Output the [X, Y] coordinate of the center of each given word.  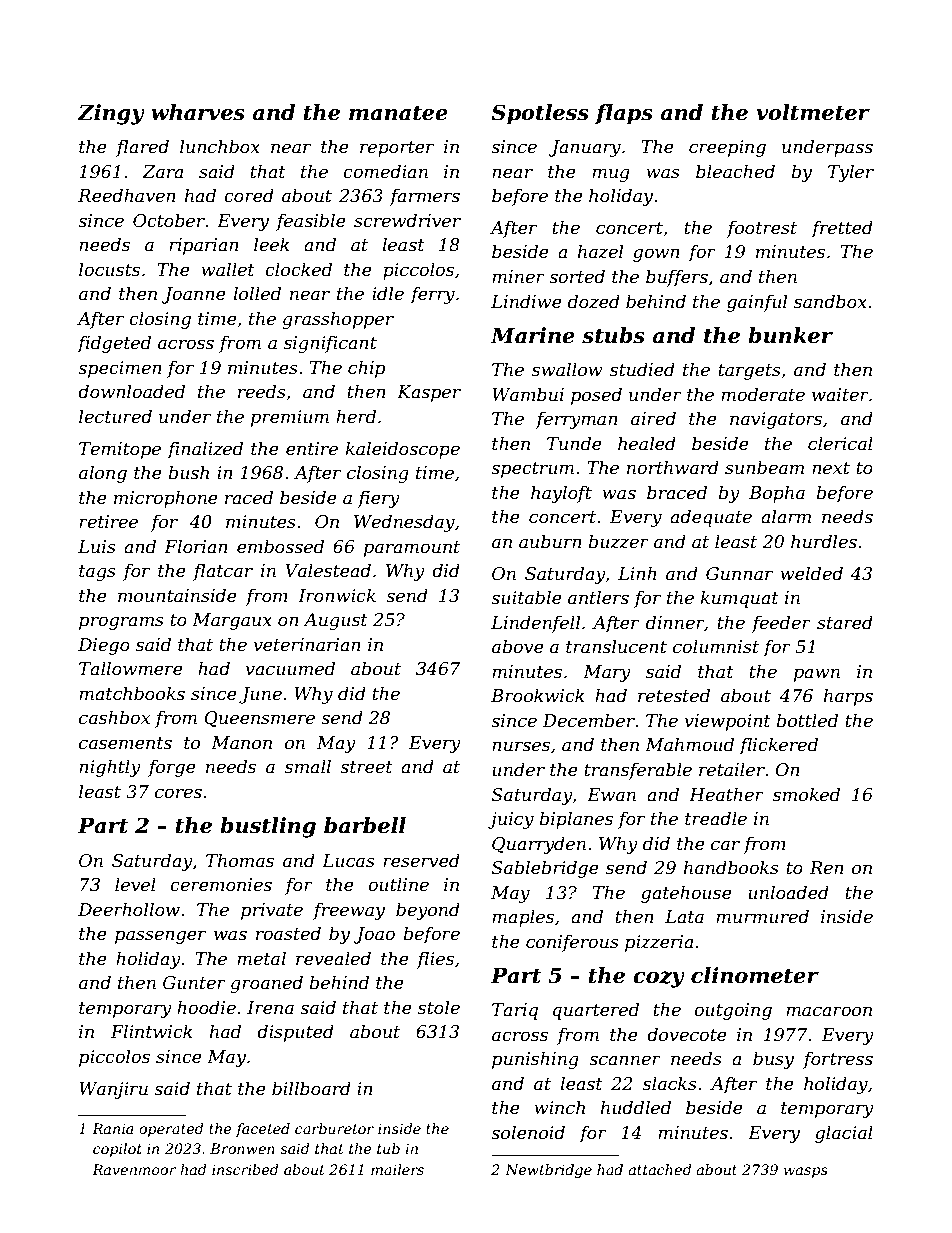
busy [773, 1060]
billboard [311, 1088]
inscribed [245, 1169]
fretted [842, 229]
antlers [598, 597]
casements [125, 743]
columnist [716, 646]
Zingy [111, 114]
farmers [424, 197]
